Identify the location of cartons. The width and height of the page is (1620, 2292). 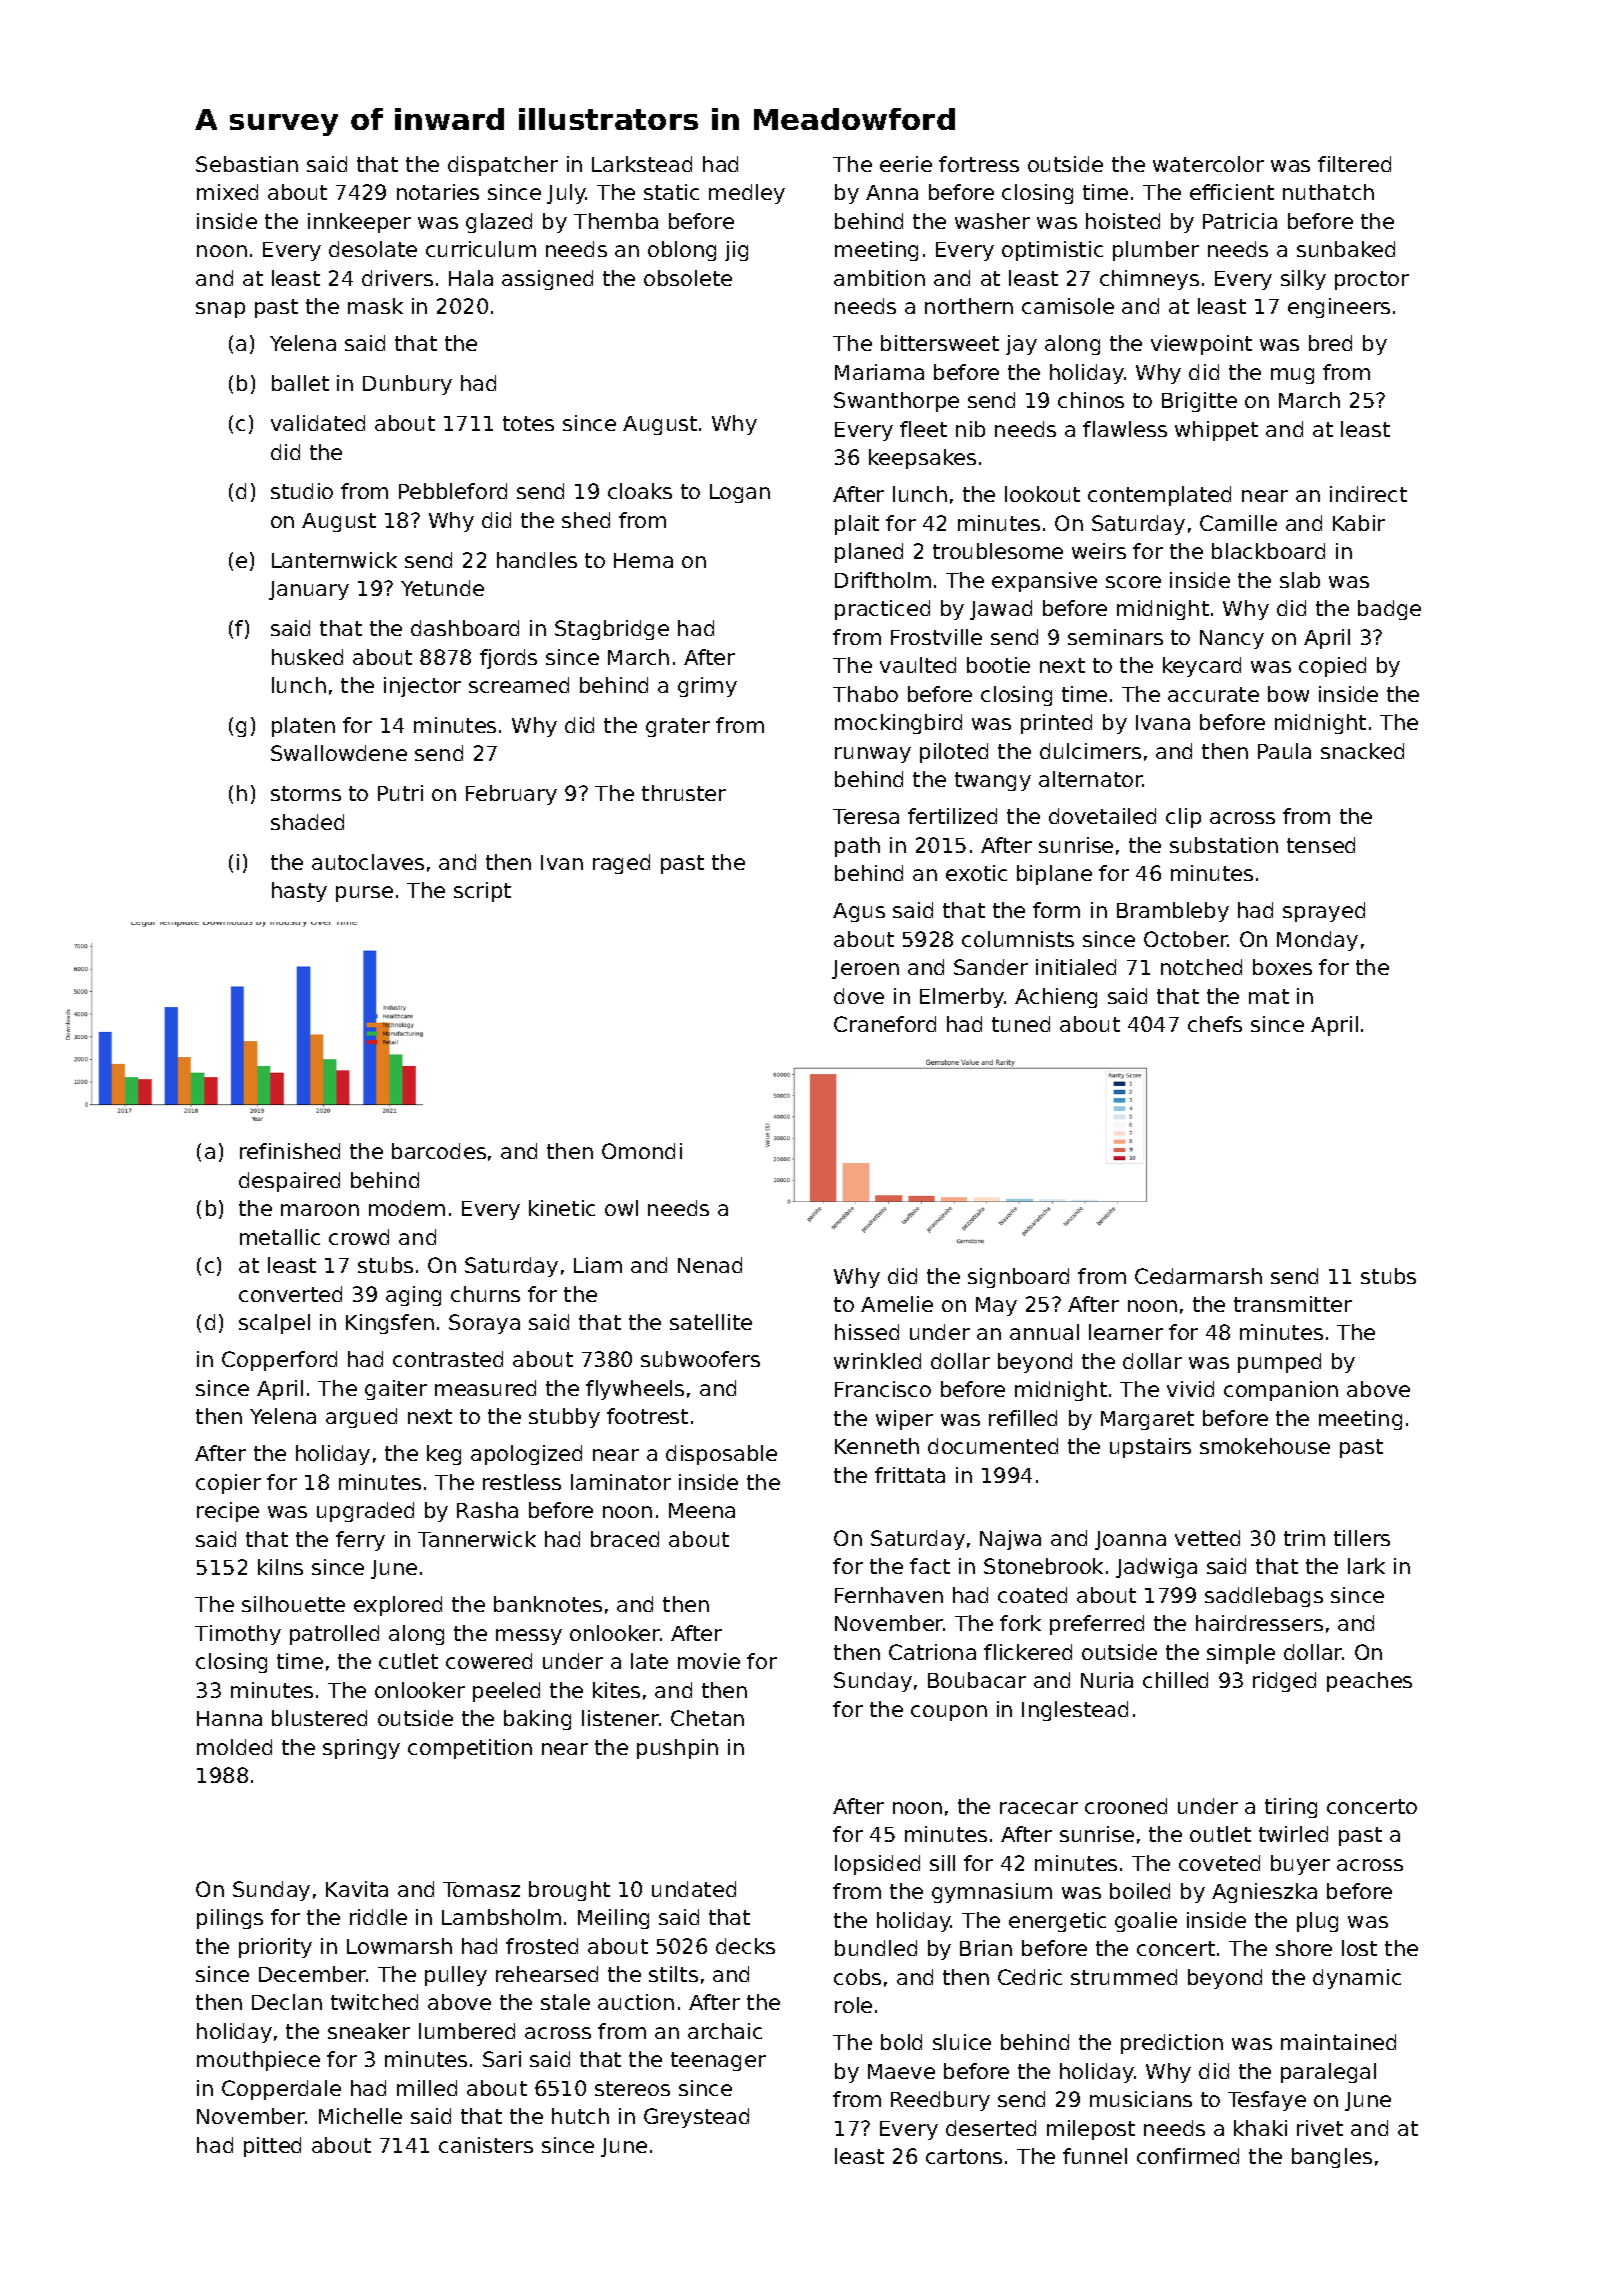
(964, 2156).
